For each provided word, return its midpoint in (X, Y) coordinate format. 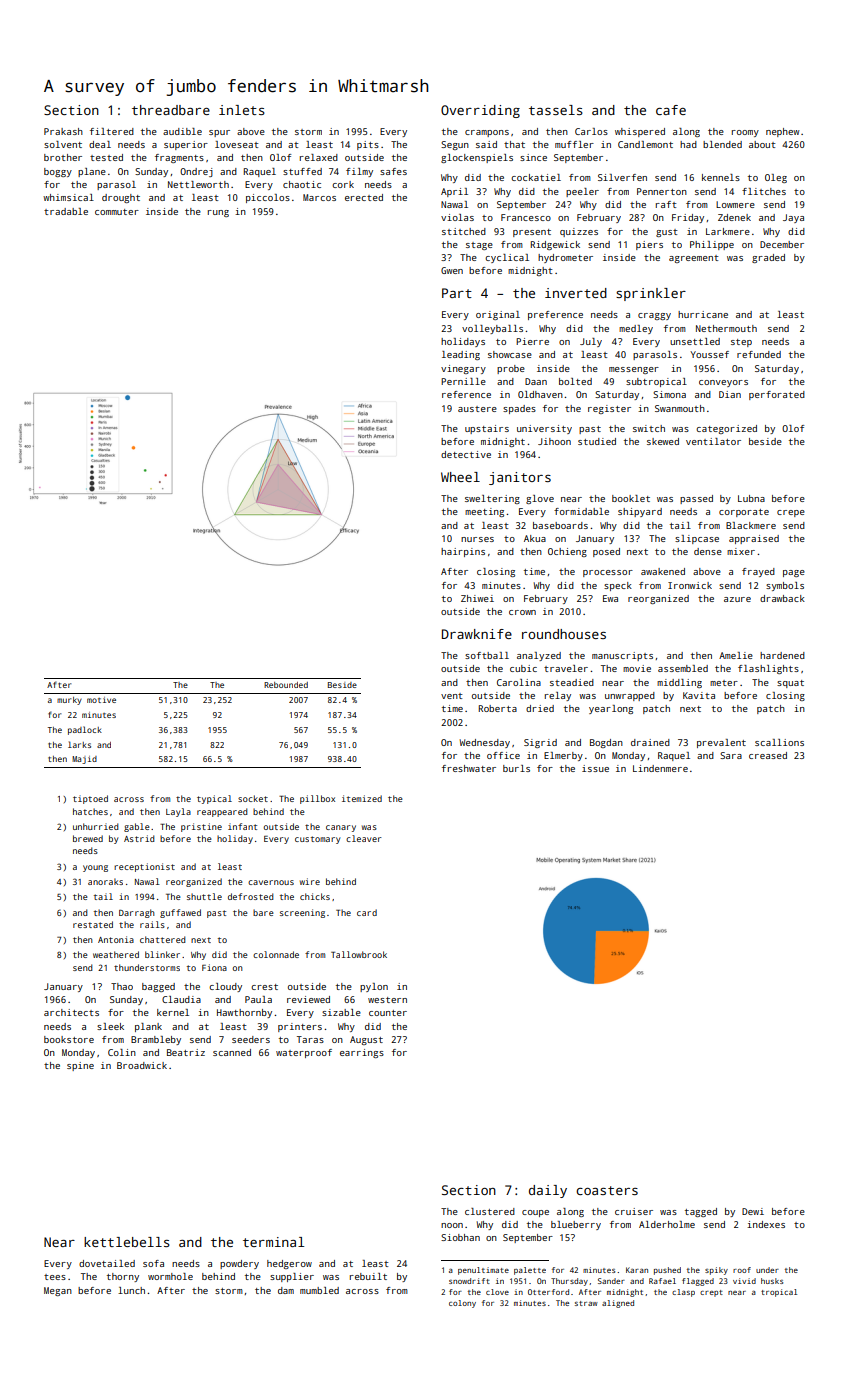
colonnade (276, 954)
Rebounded (286, 685)
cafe (671, 110)
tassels (556, 110)
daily (548, 1191)
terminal (273, 1242)
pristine (201, 827)
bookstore (69, 1039)
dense (708, 551)
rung (218, 213)
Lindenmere (660, 768)
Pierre (532, 341)
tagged (701, 1212)
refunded (759, 354)
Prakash (63, 131)
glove (540, 499)
